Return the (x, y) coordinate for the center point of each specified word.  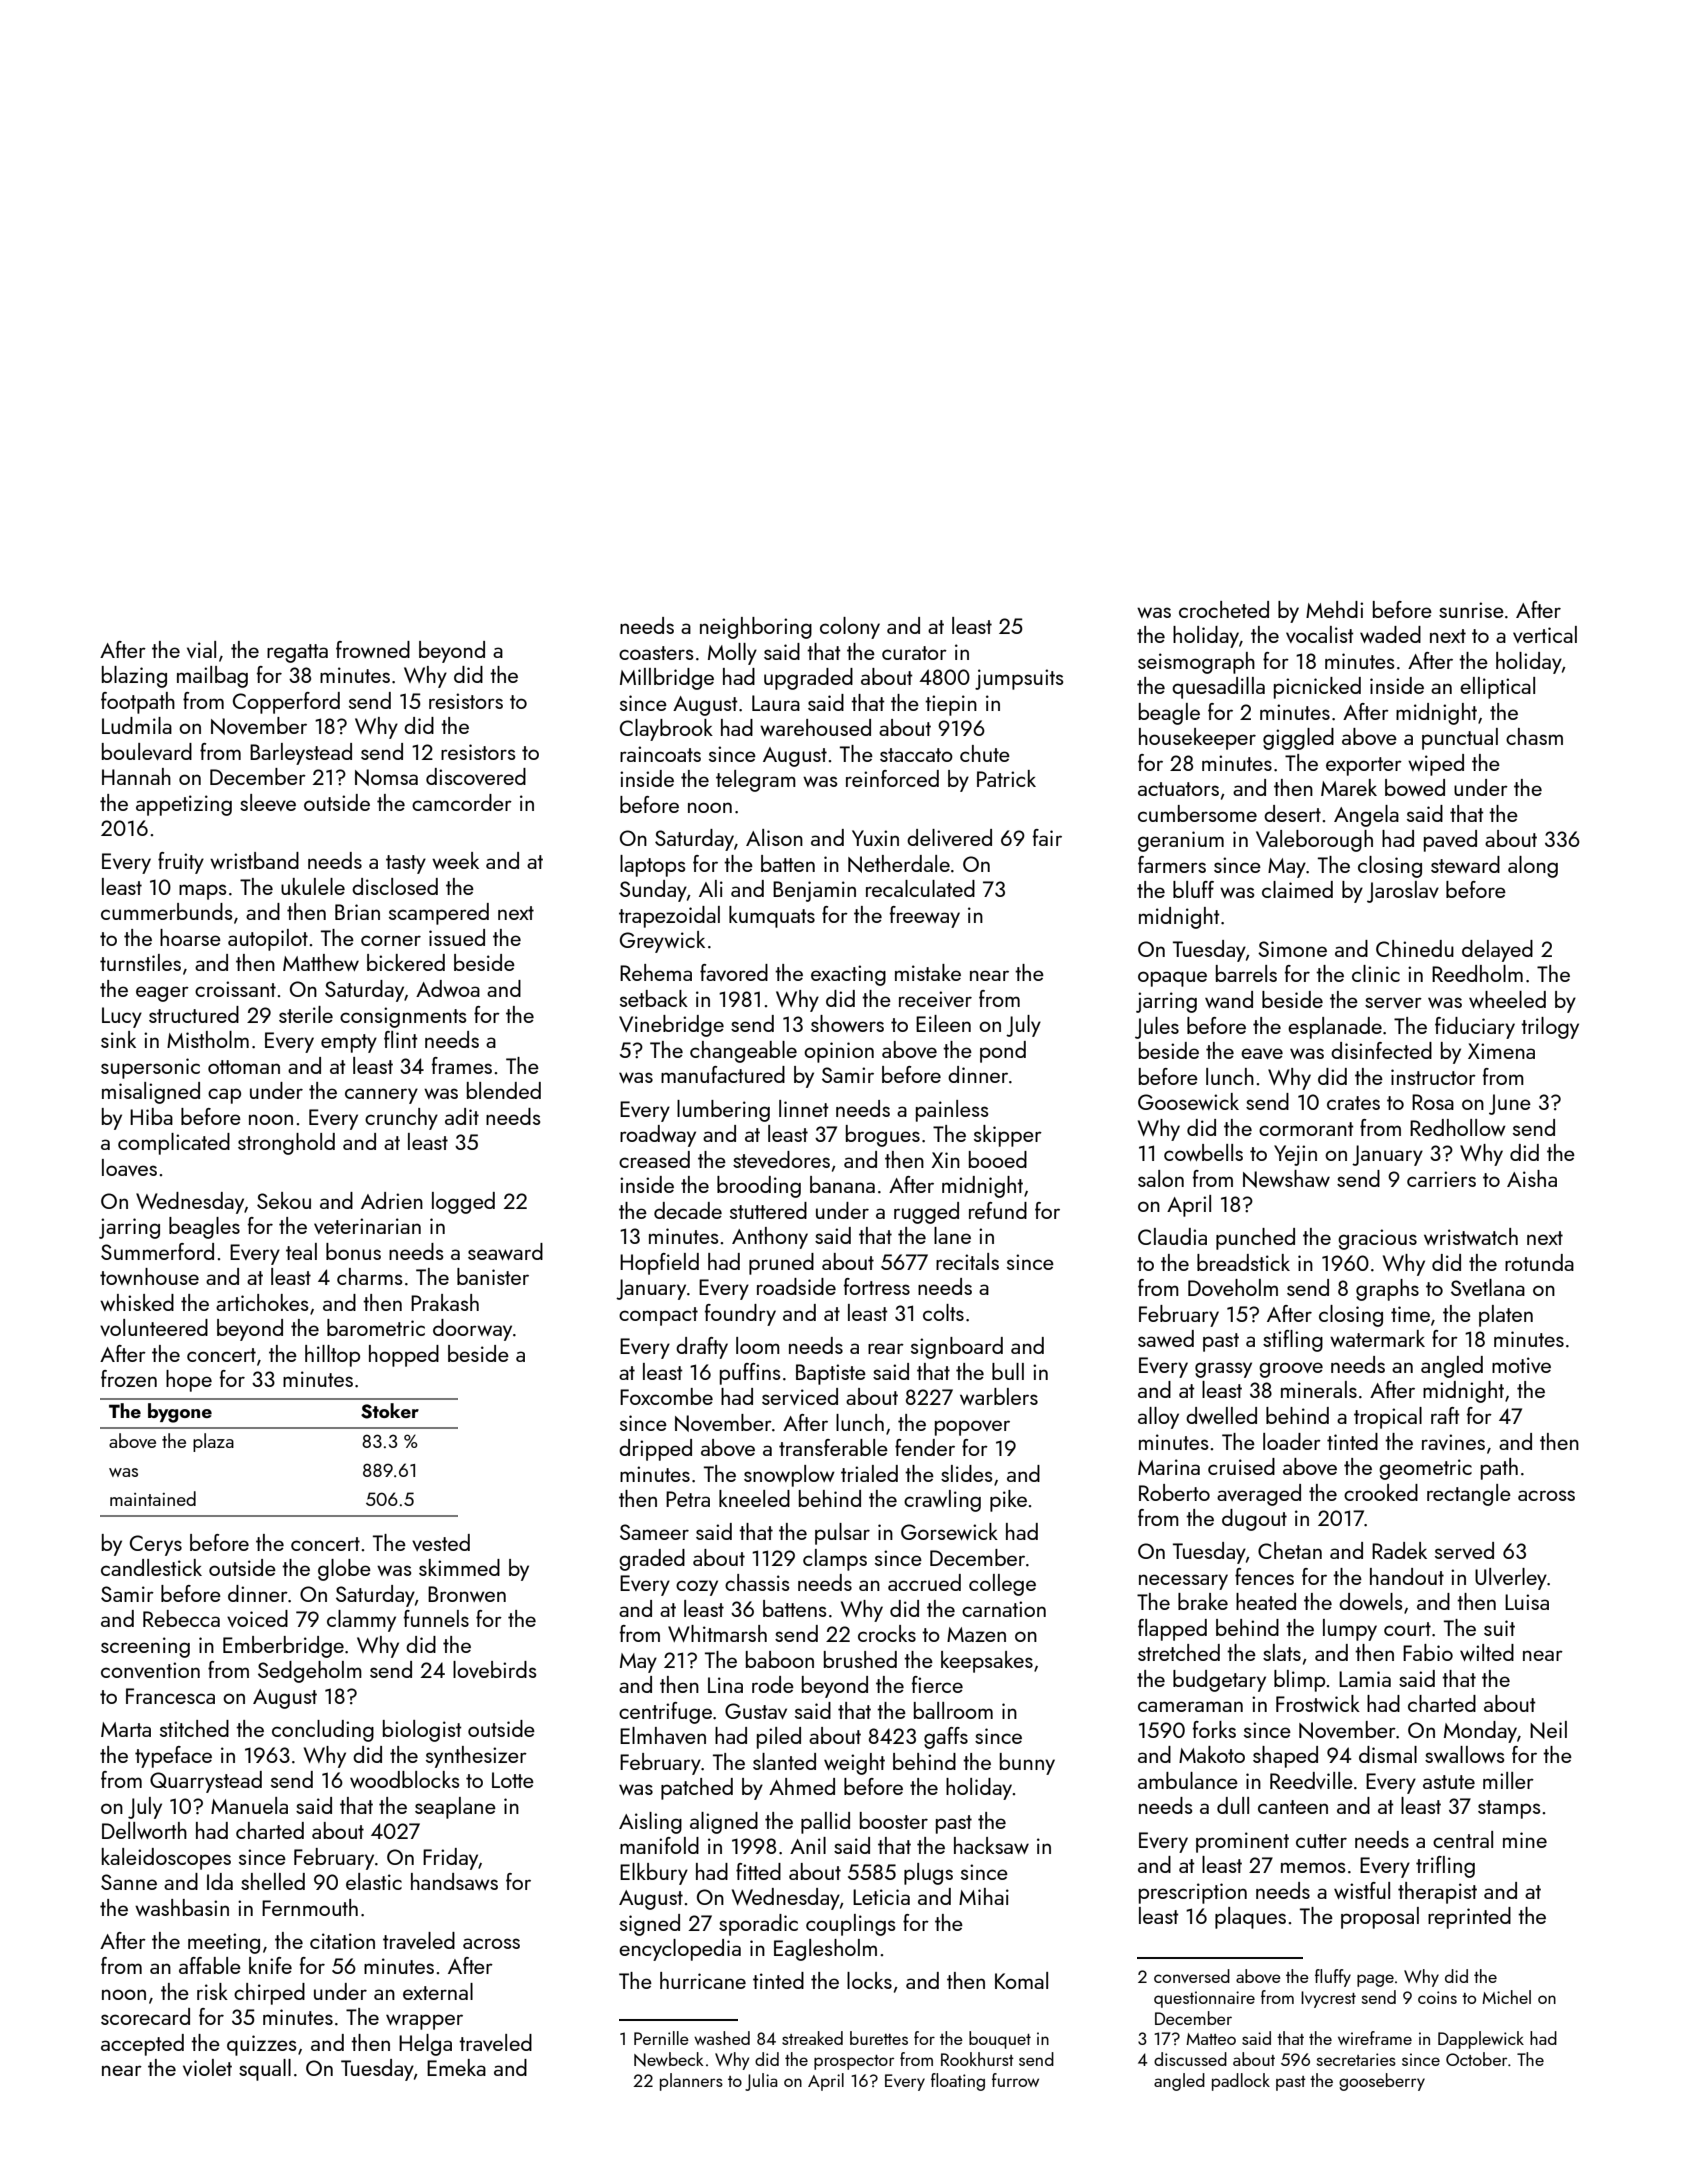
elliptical (1497, 688)
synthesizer (476, 1757)
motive (1521, 1365)
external (438, 1991)
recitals (967, 1261)
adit (462, 1116)
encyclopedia (680, 1950)
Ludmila (137, 725)
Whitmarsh (717, 1633)
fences (1264, 1576)
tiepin (951, 705)
